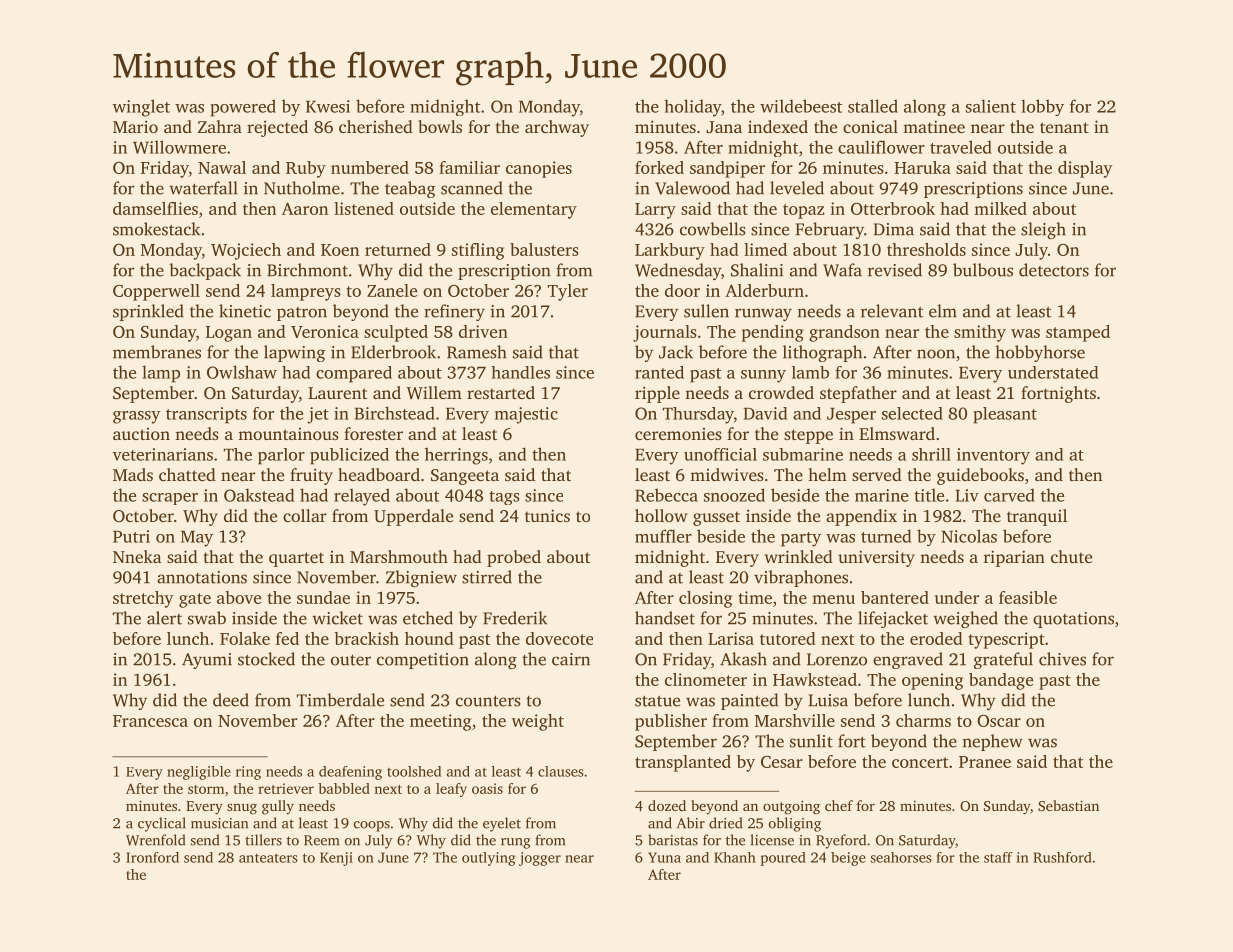 This document has height=952, width=1233. I want to click on toolshed, so click(414, 771).
